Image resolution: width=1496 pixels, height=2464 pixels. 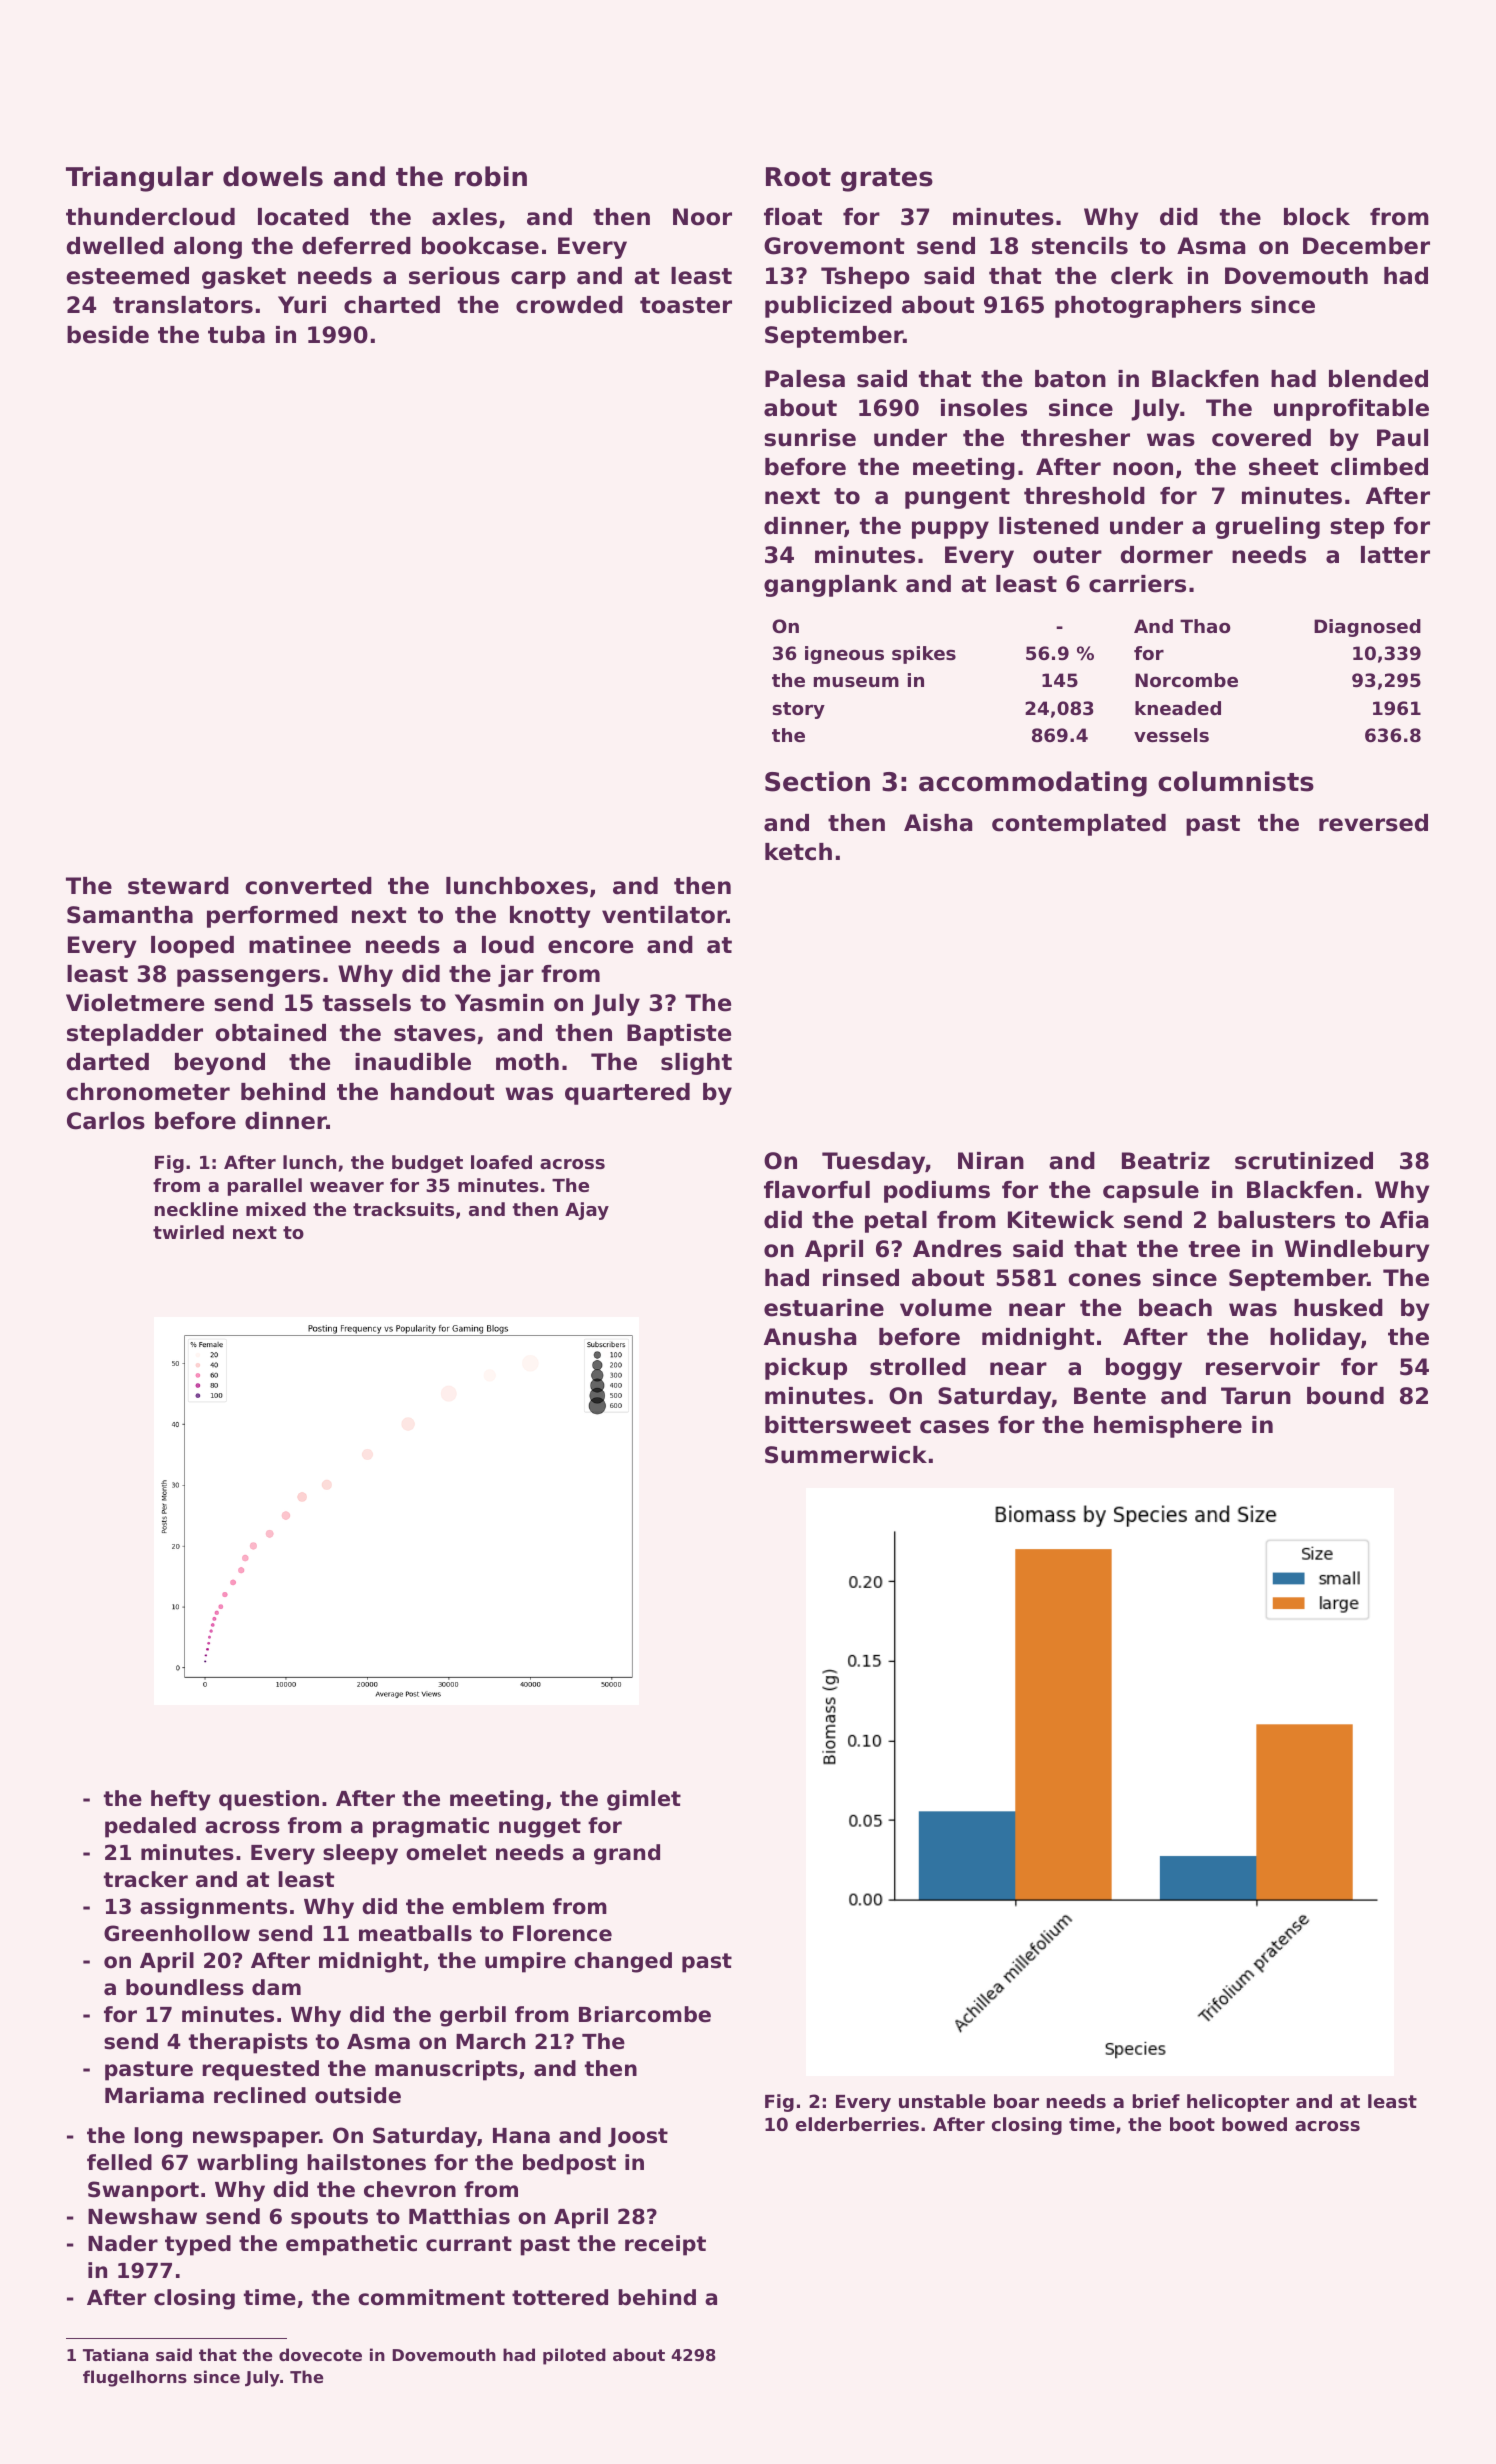 What do you see at coordinates (1395, 555) in the image?
I see `latter` at bounding box center [1395, 555].
